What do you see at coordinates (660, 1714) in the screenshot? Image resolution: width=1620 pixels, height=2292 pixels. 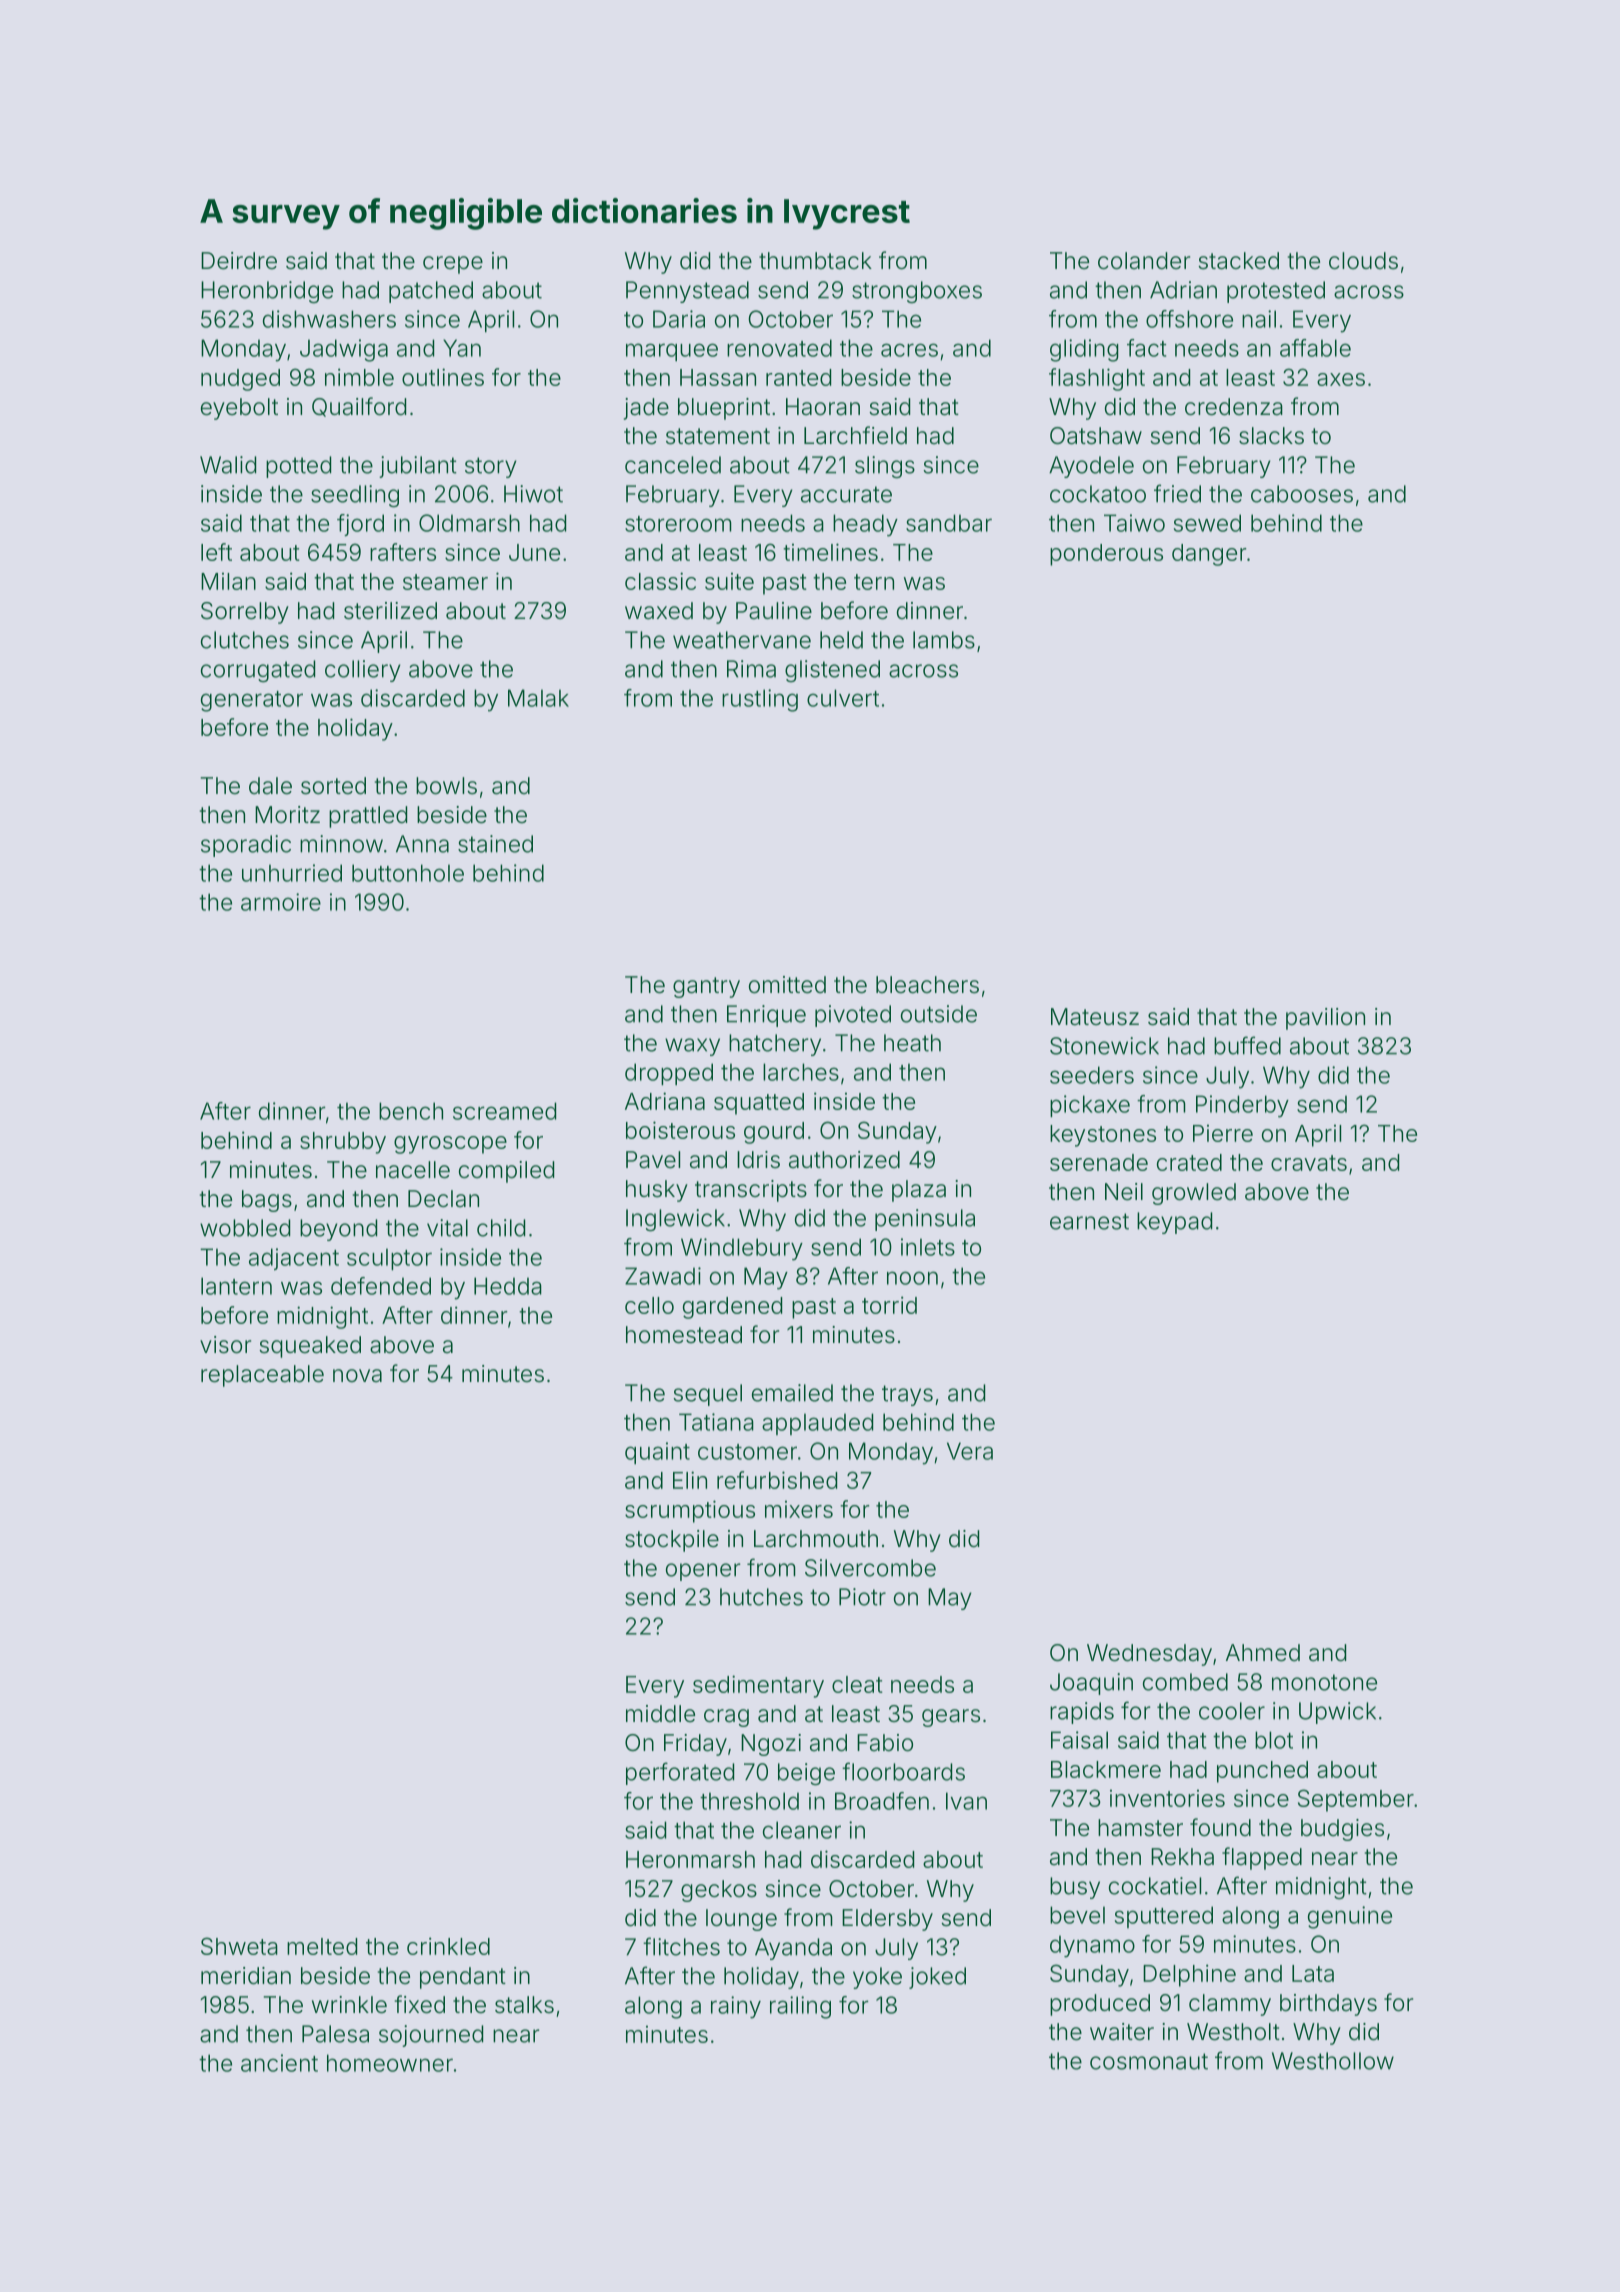 I see `middle` at bounding box center [660, 1714].
